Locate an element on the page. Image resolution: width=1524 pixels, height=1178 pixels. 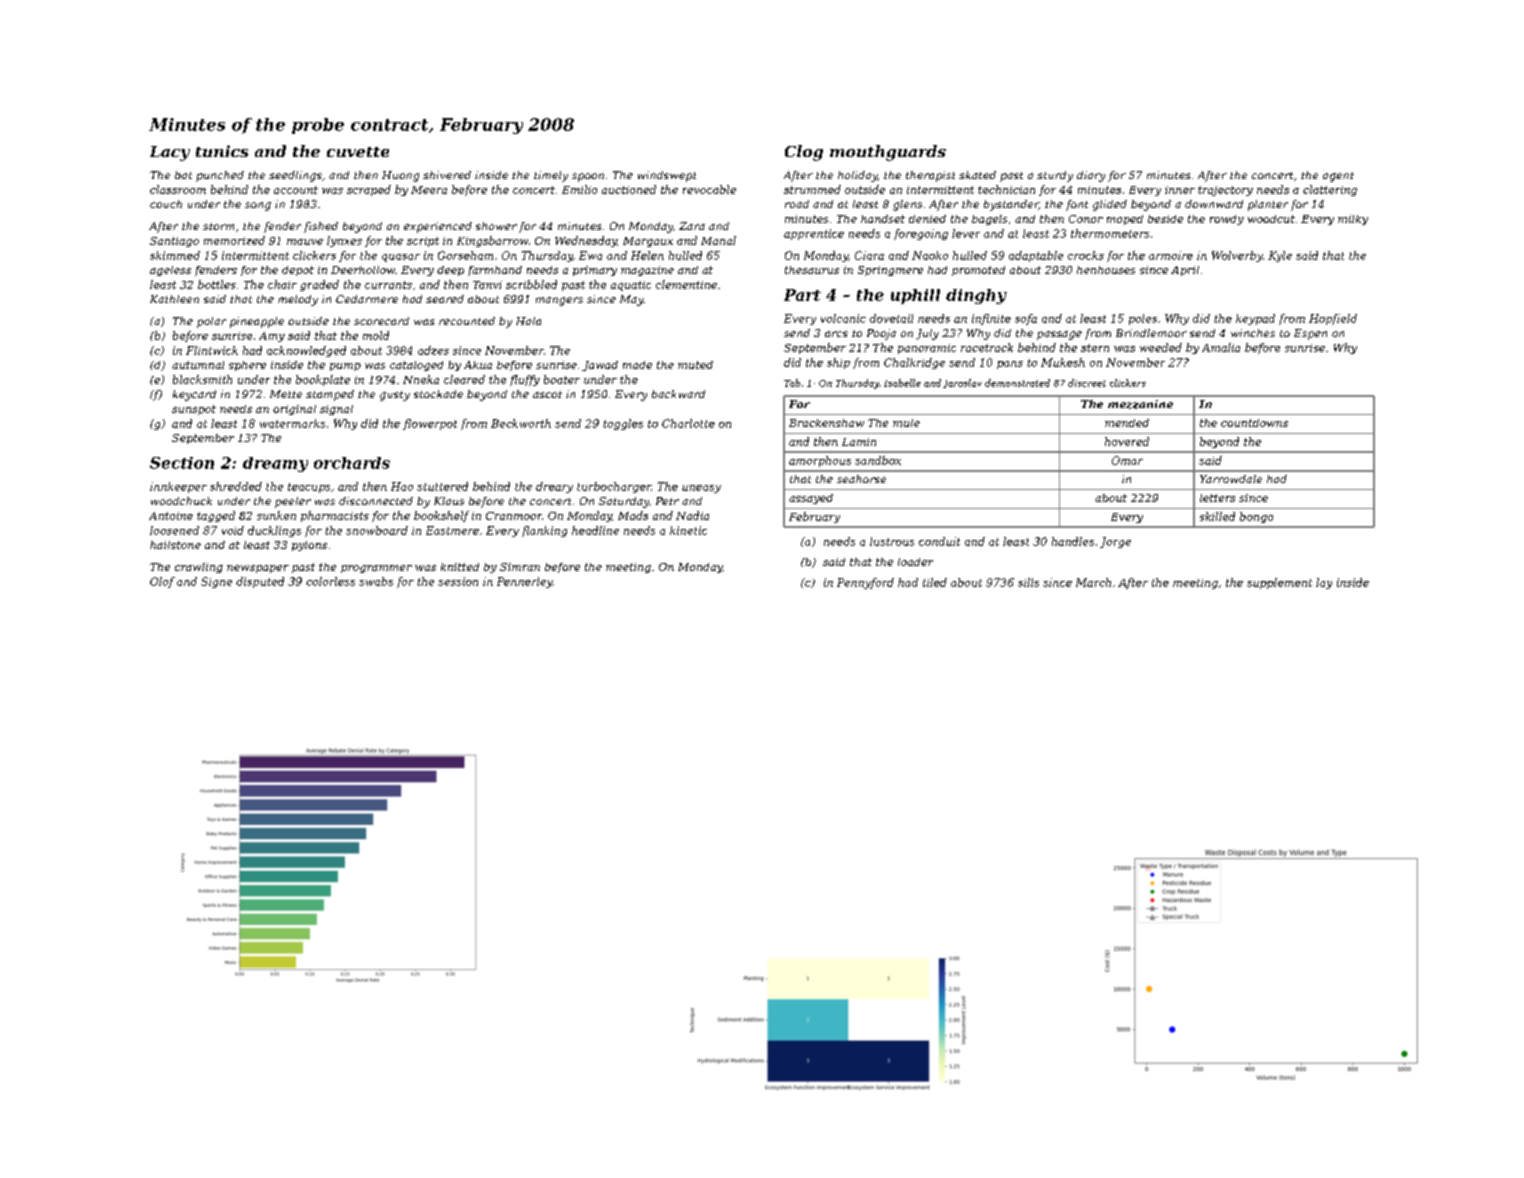
winches is located at coordinates (1253, 333).
